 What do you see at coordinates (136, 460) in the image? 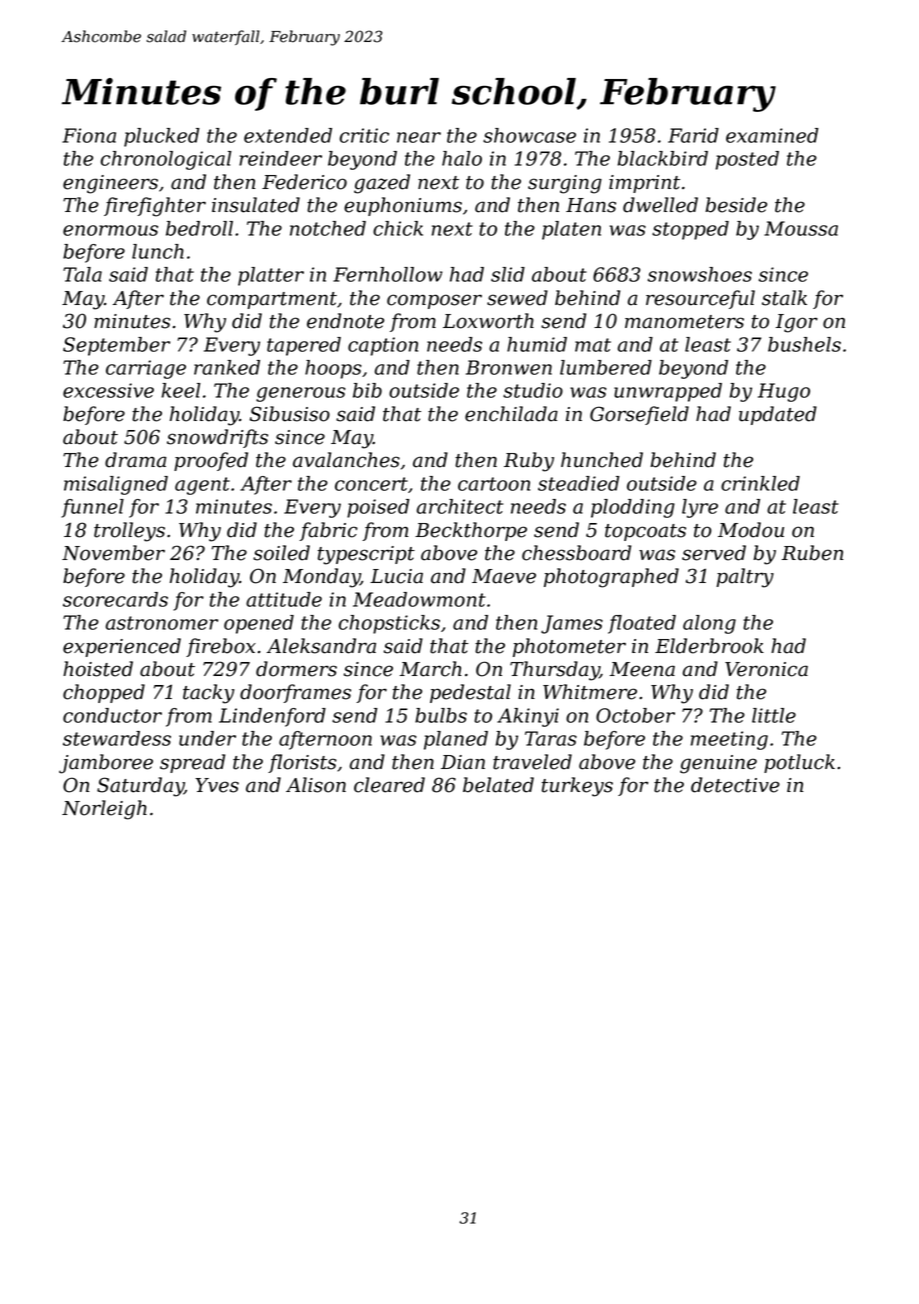
I see `drama` at bounding box center [136, 460].
